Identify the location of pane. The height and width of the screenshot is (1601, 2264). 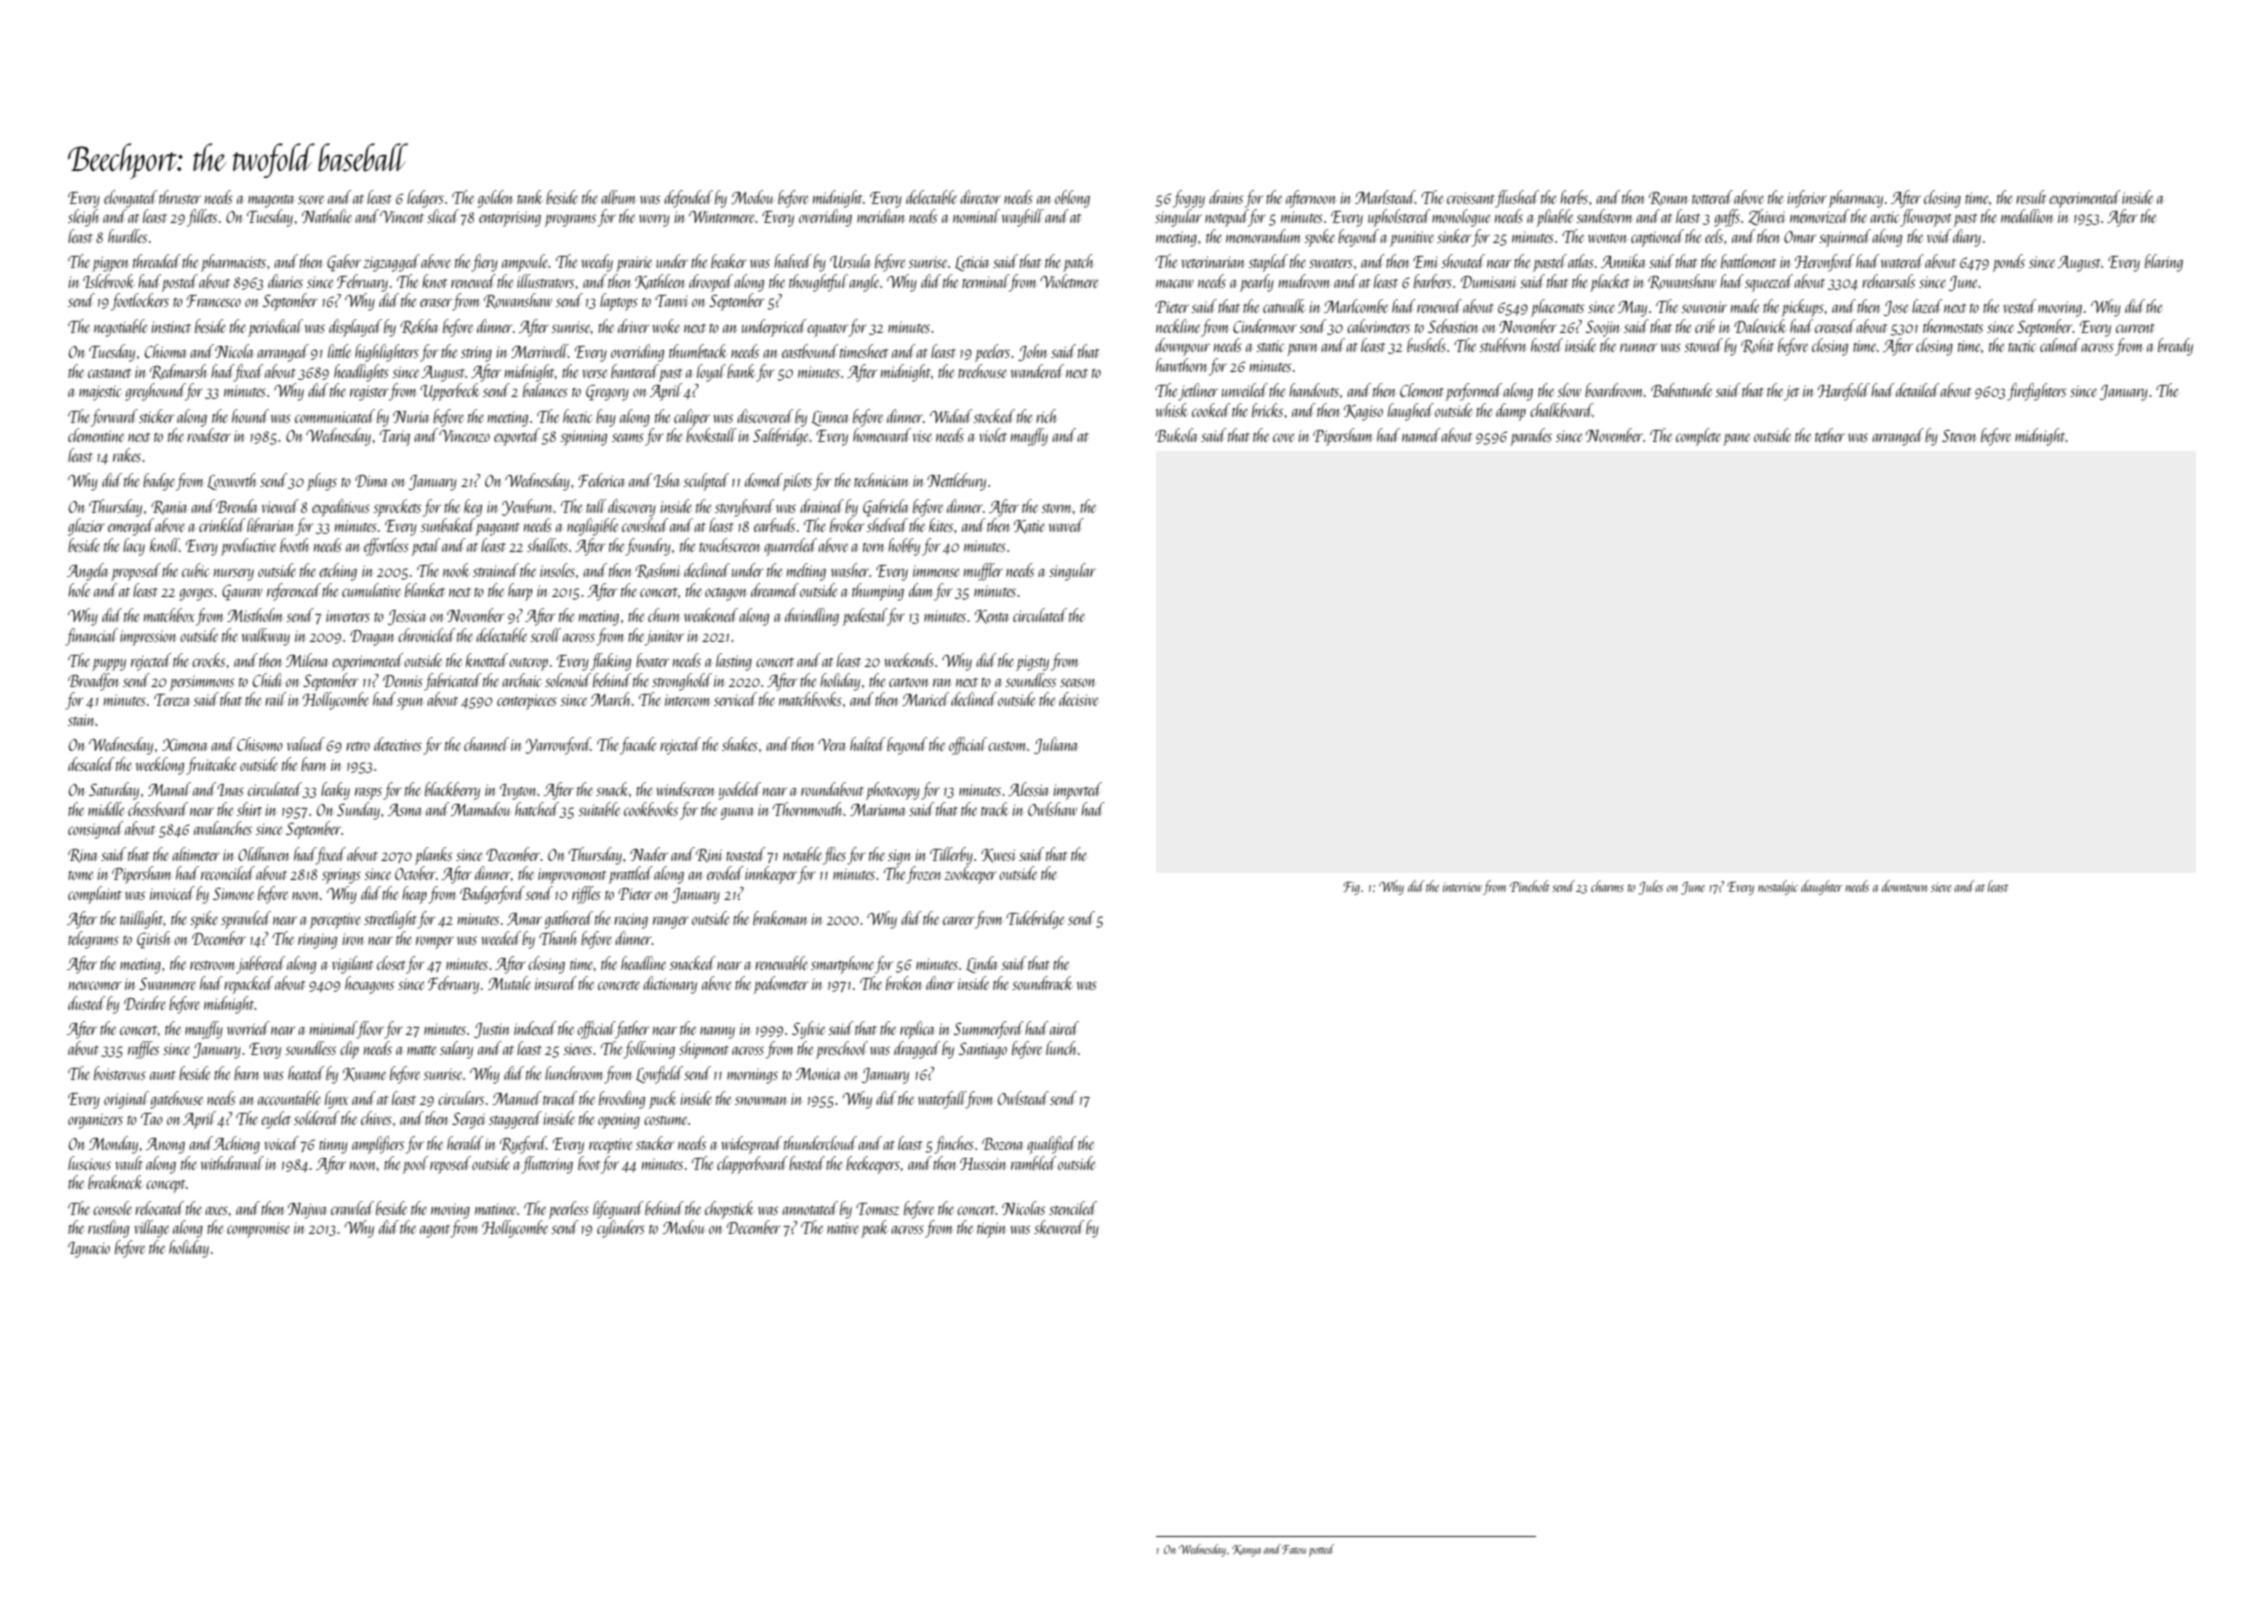
(1736, 440).
